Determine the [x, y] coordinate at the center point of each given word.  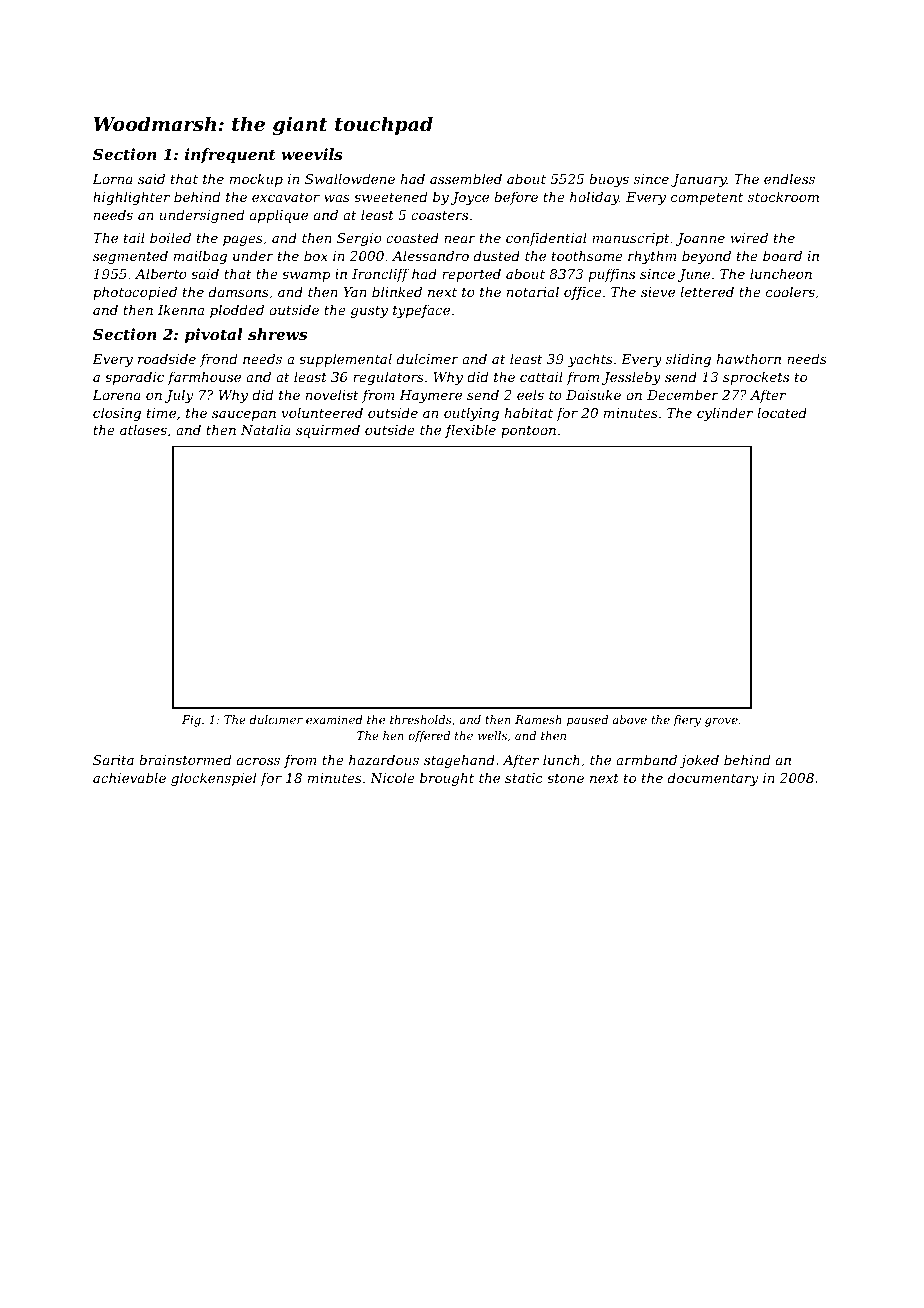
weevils [312, 154]
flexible [470, 431]
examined [334, 719]
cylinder [725, 414]
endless [789, 178]
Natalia [266, 429]
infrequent [230, 155]
